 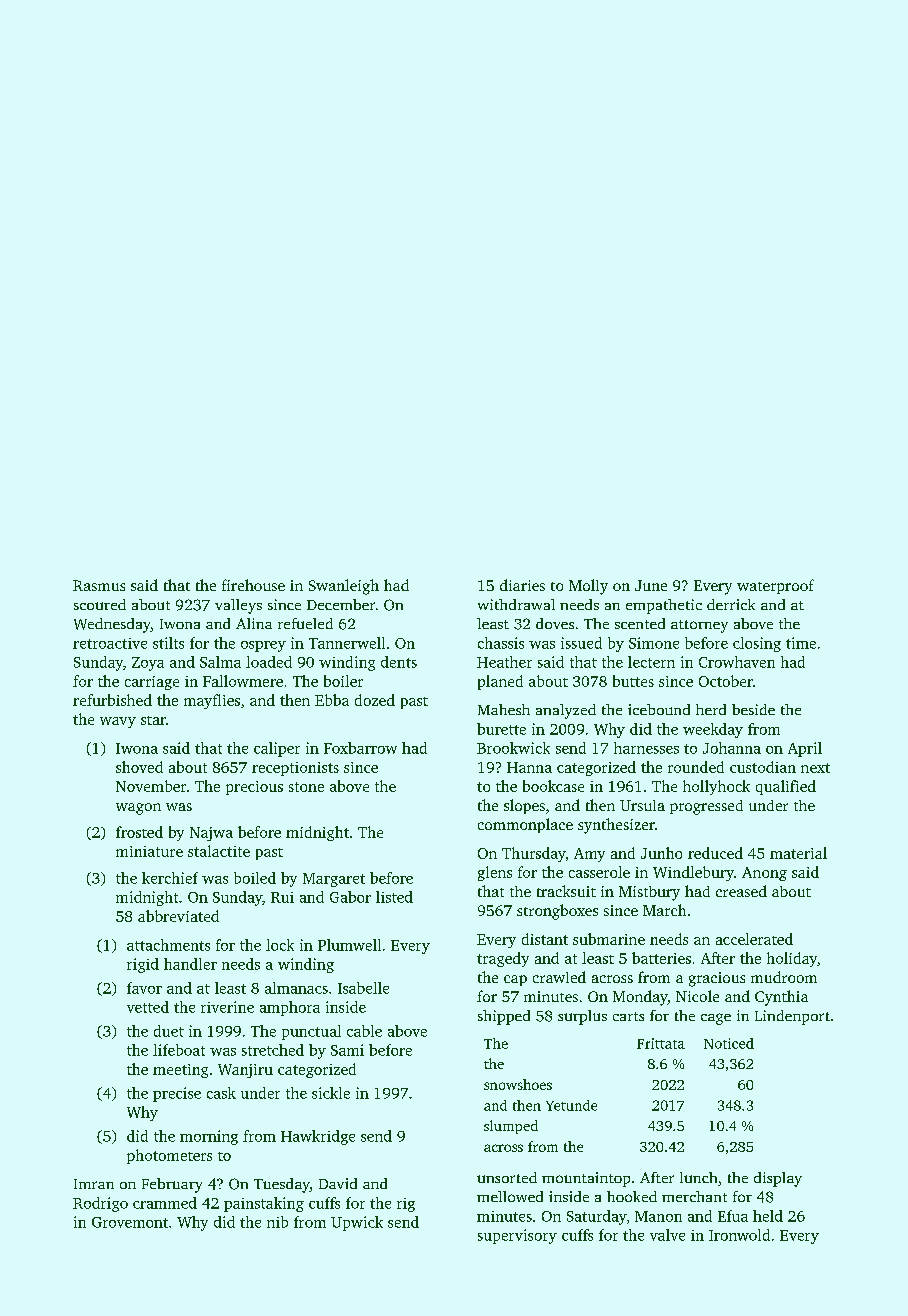 I want to click on Monday, so click(x=640, y=998).
